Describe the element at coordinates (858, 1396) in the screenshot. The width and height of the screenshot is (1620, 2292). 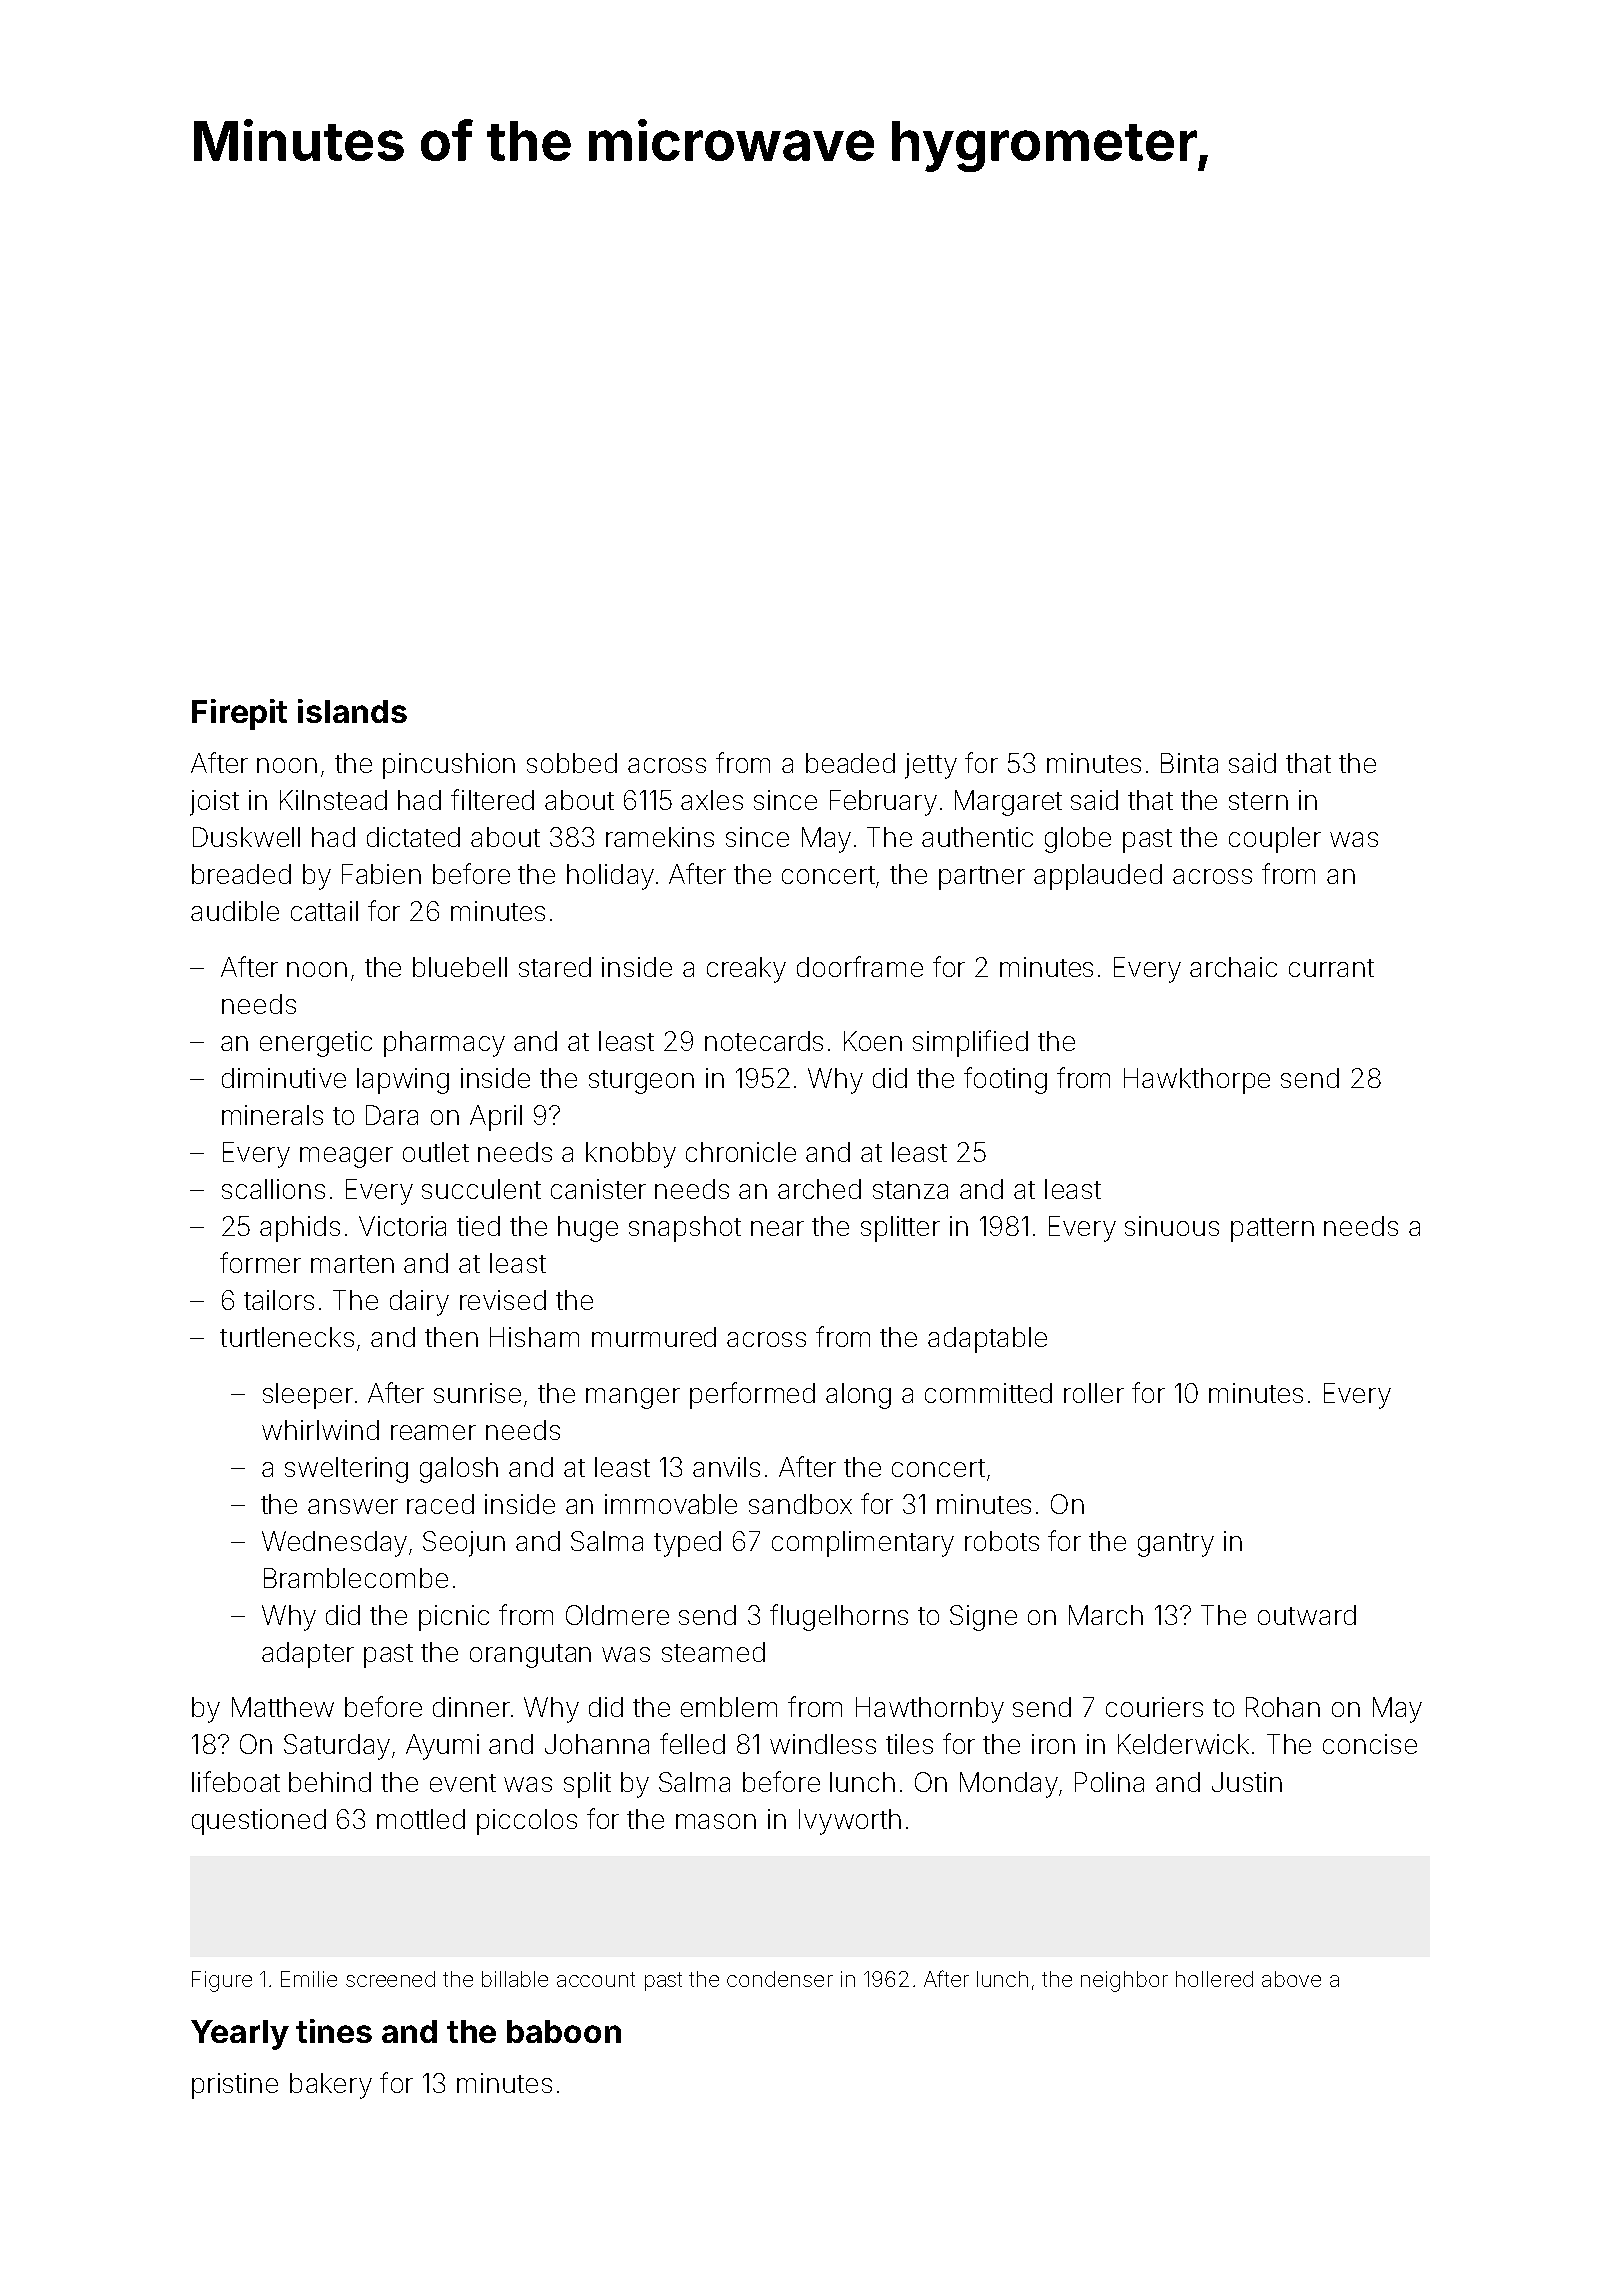
I see `along` at that location.
